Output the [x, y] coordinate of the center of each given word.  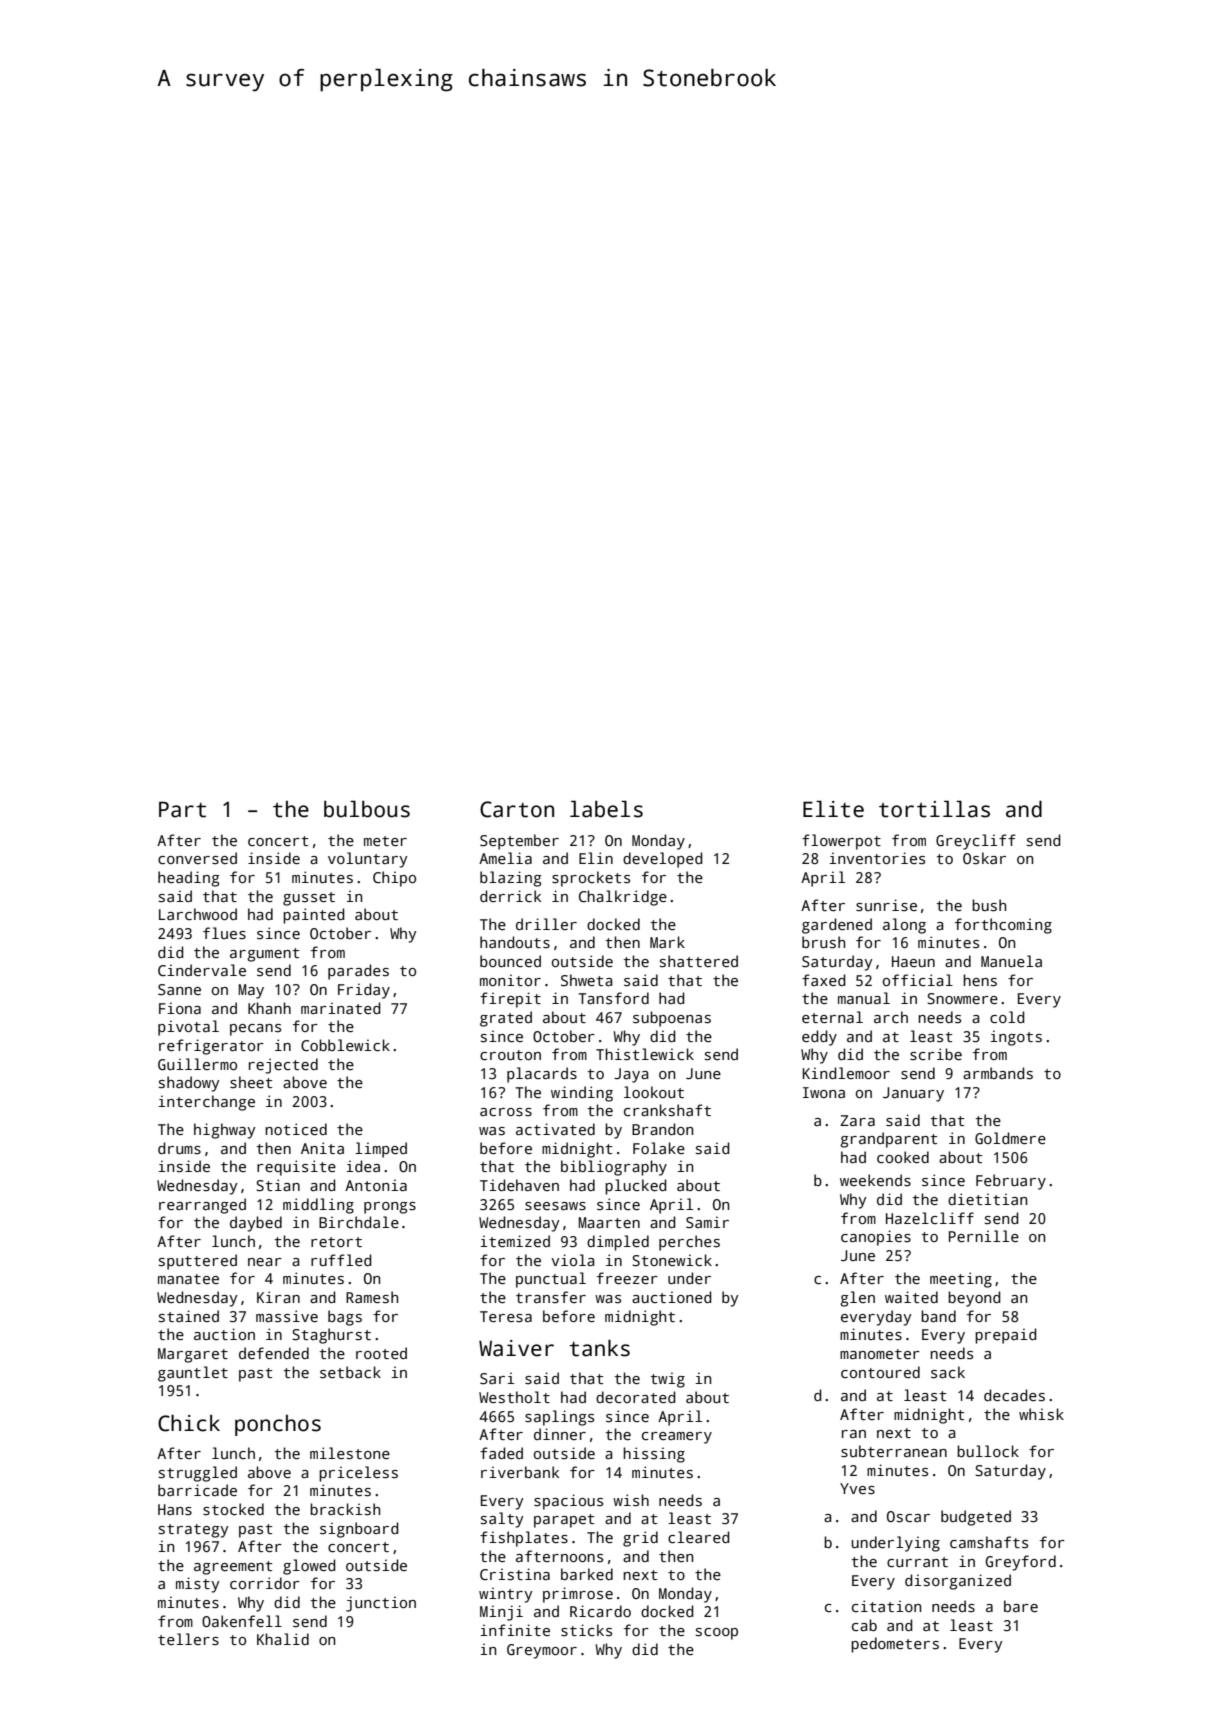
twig [667, 1380]
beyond [974, 1299]
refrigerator [211, 1047]
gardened [837, 926]
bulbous [367, 809]
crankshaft [667, 1110]
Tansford [614, 998]
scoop [717, 1634]
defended [274, 1353]
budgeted [976, 1518]
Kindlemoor [846, 1073]
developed [662, 860]
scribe [936, 1054]
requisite [296, 1168]
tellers [188, 1639]
